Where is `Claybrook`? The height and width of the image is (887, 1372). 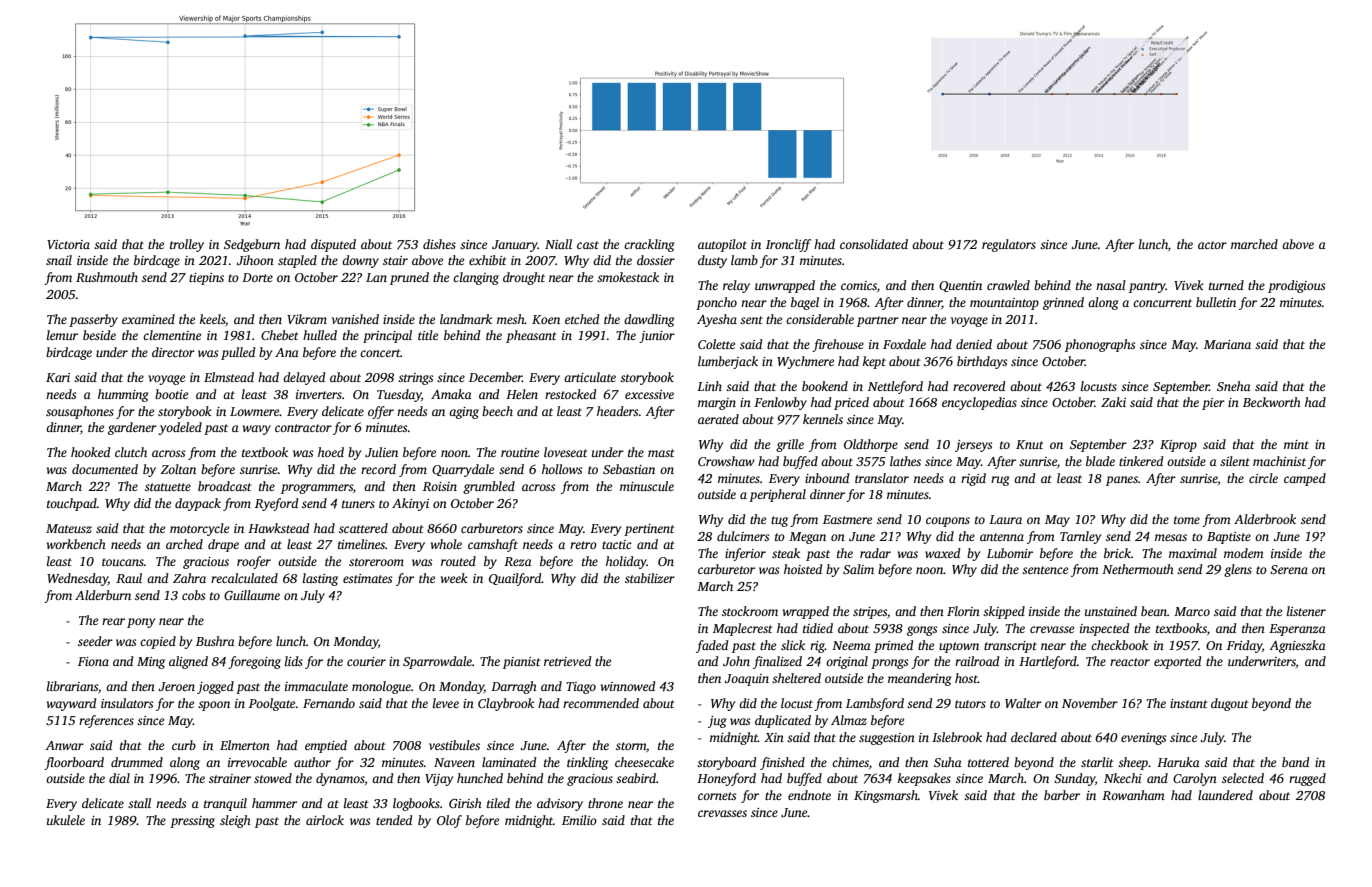 Claybrook is located at coordinates (506, 704).
